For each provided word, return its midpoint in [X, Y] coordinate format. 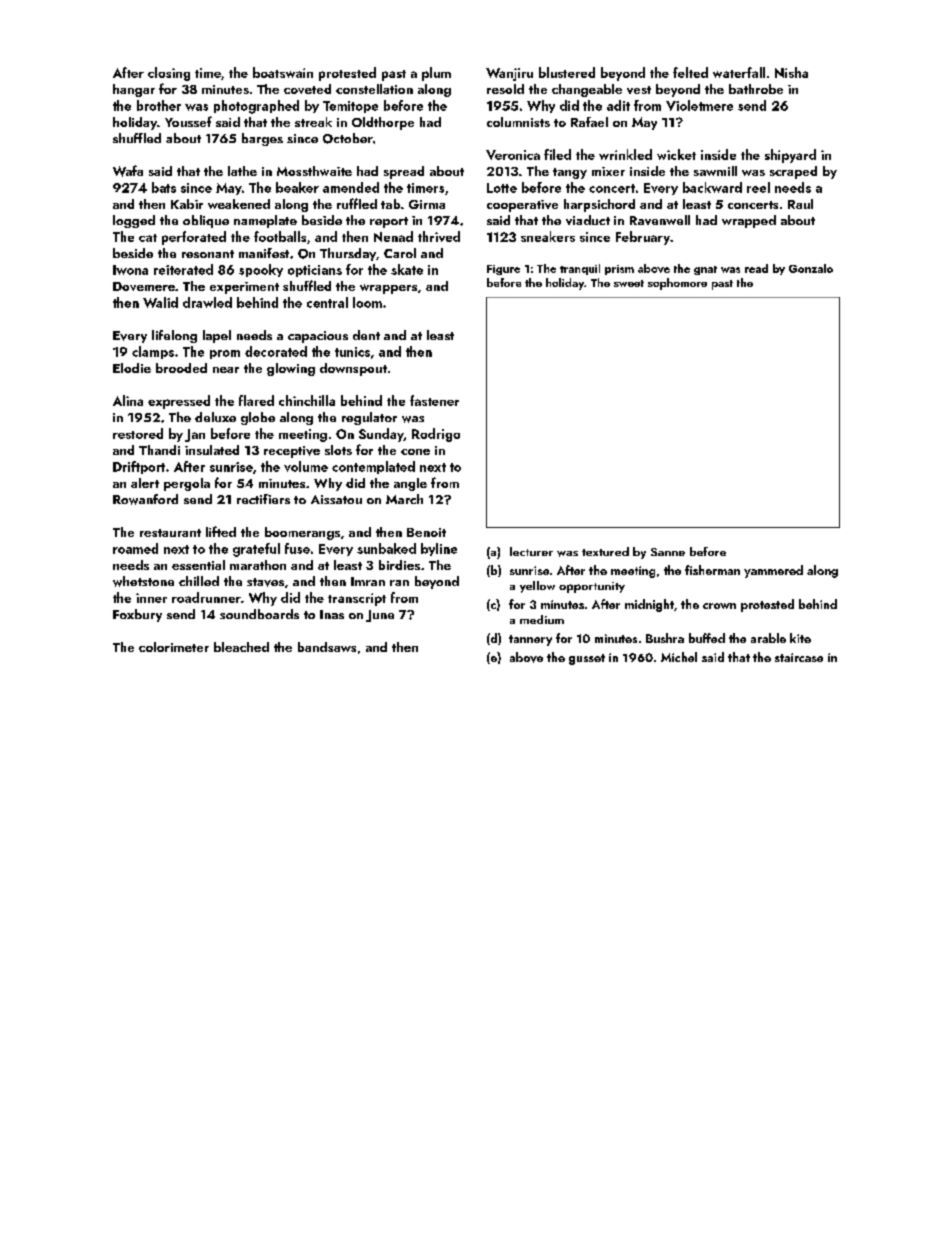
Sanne [668, 552]
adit [618, 105]
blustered [567, 72]
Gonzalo [811, 268]
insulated [212, 450]
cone [415, 452]
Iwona [130, 270]
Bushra [665, 638]
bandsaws [327, 647]
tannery [530, 640]
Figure [503, 270]
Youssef [188, 121]
